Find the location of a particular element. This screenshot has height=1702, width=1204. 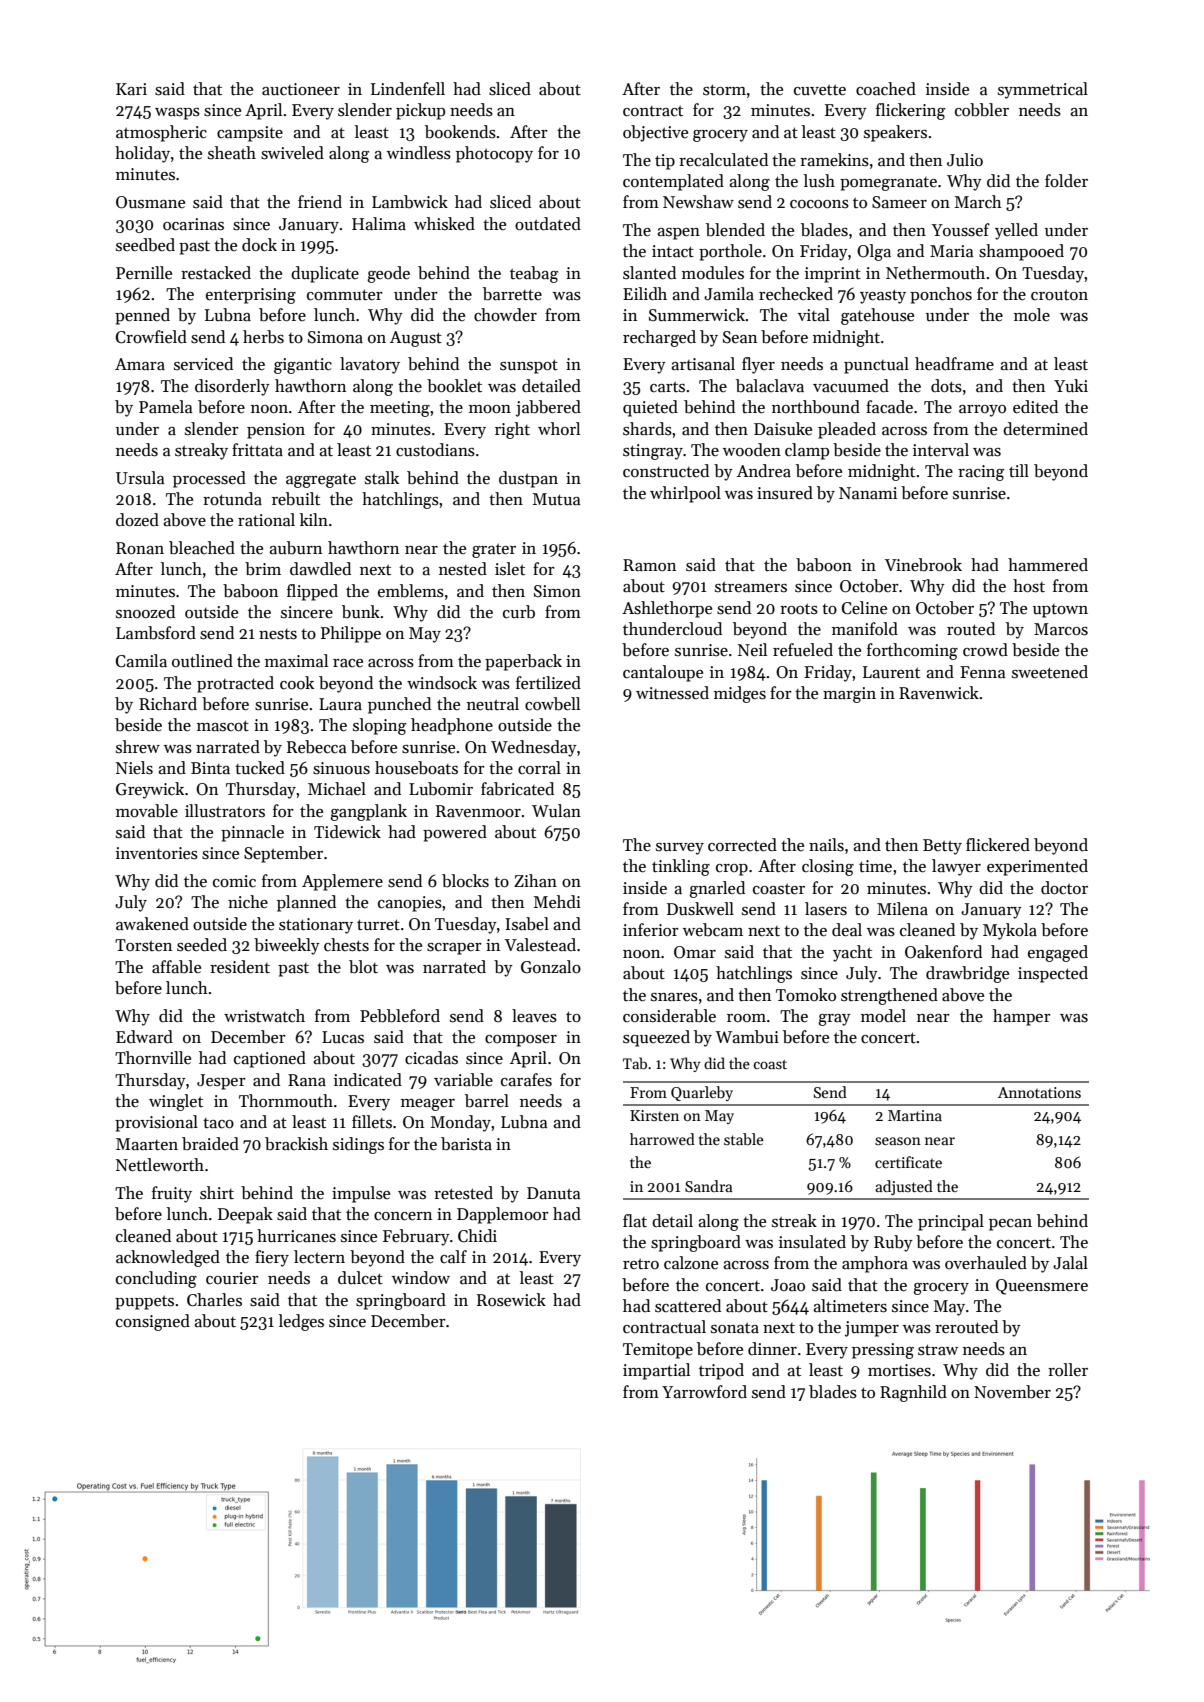

model is located at coordinates (883, 1016).
